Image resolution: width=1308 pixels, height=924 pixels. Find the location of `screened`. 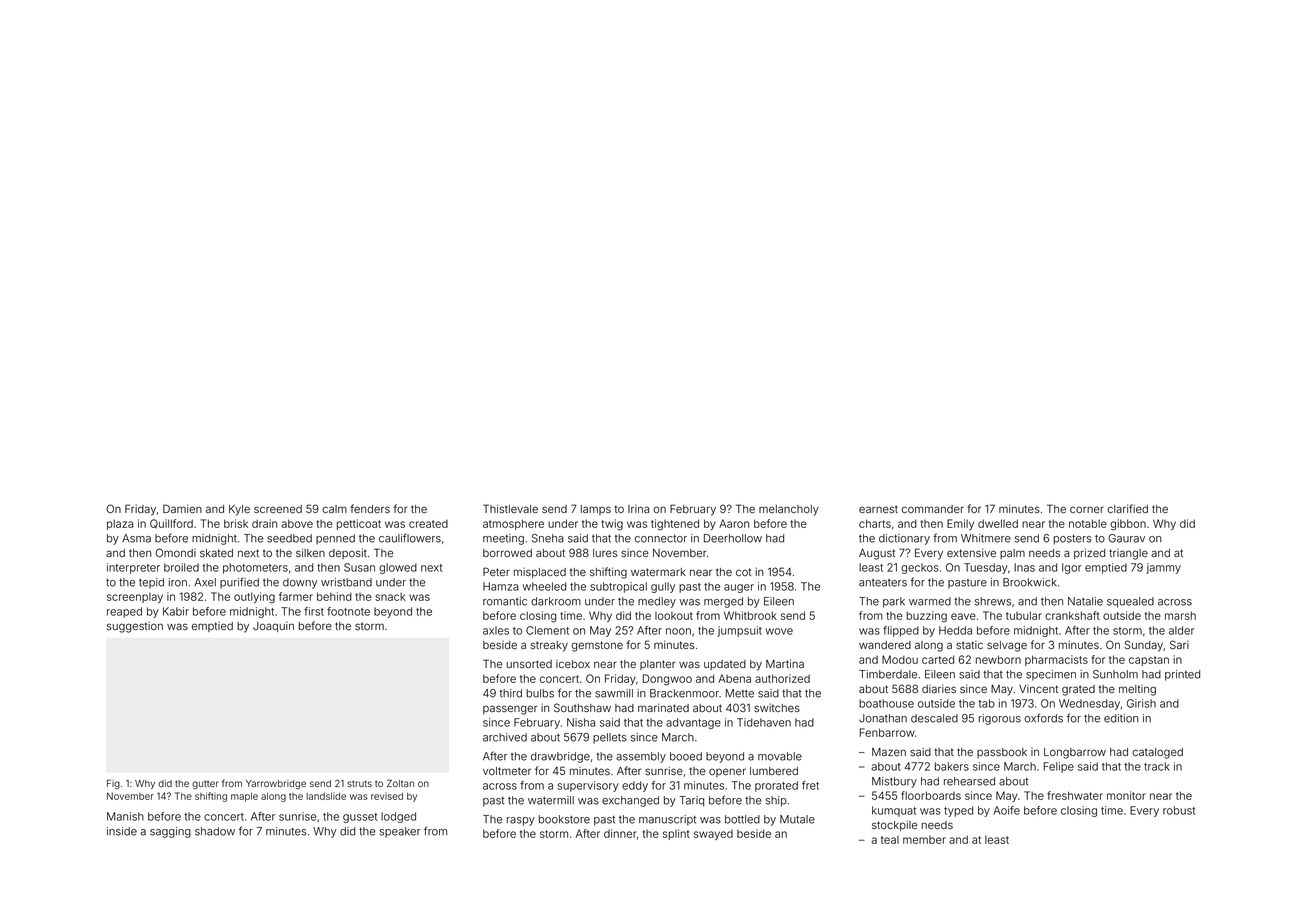

screened is located at coordinates (278, 509).
